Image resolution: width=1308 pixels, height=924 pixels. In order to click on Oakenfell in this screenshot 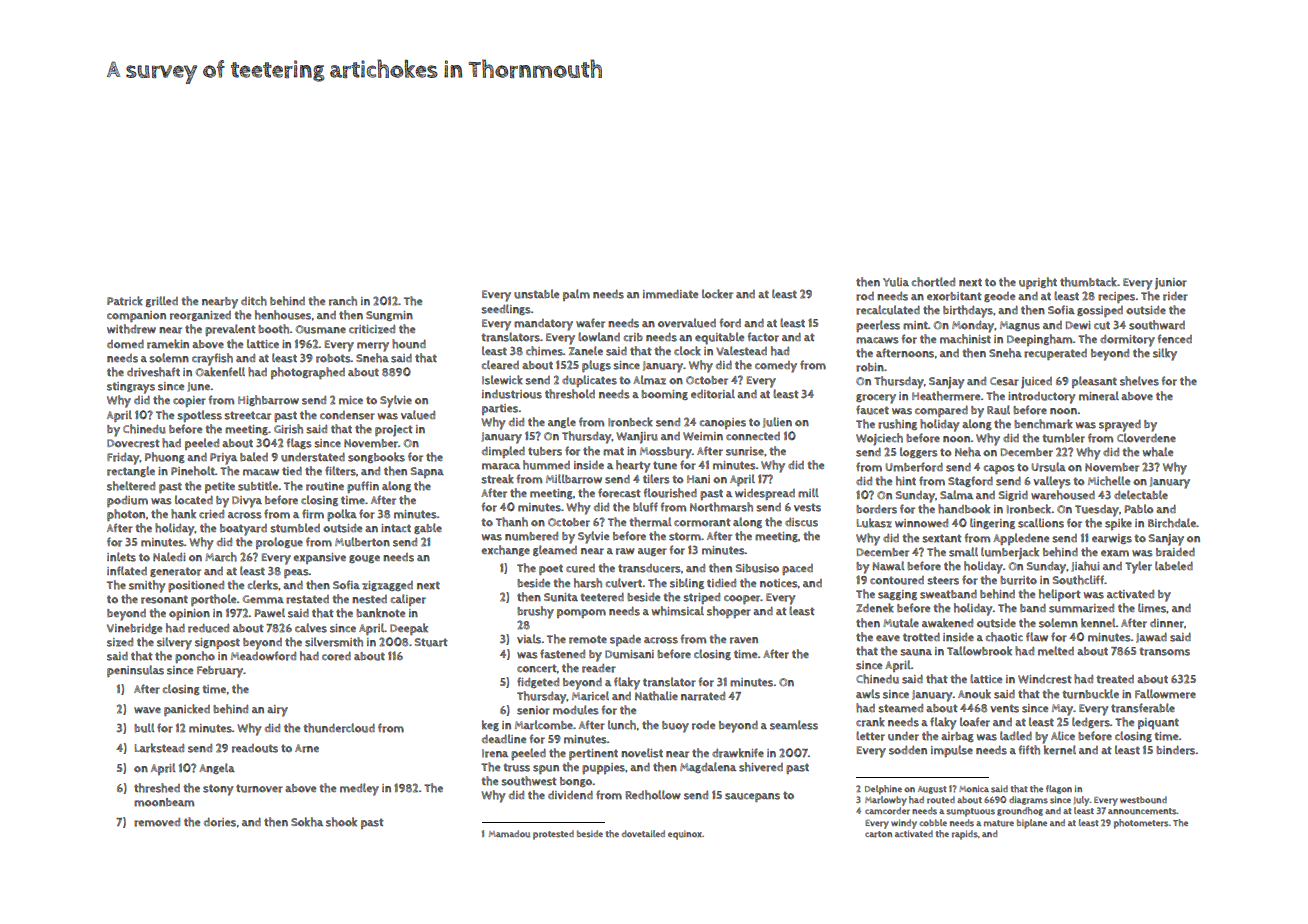, I will do `click(220, 372)`.
